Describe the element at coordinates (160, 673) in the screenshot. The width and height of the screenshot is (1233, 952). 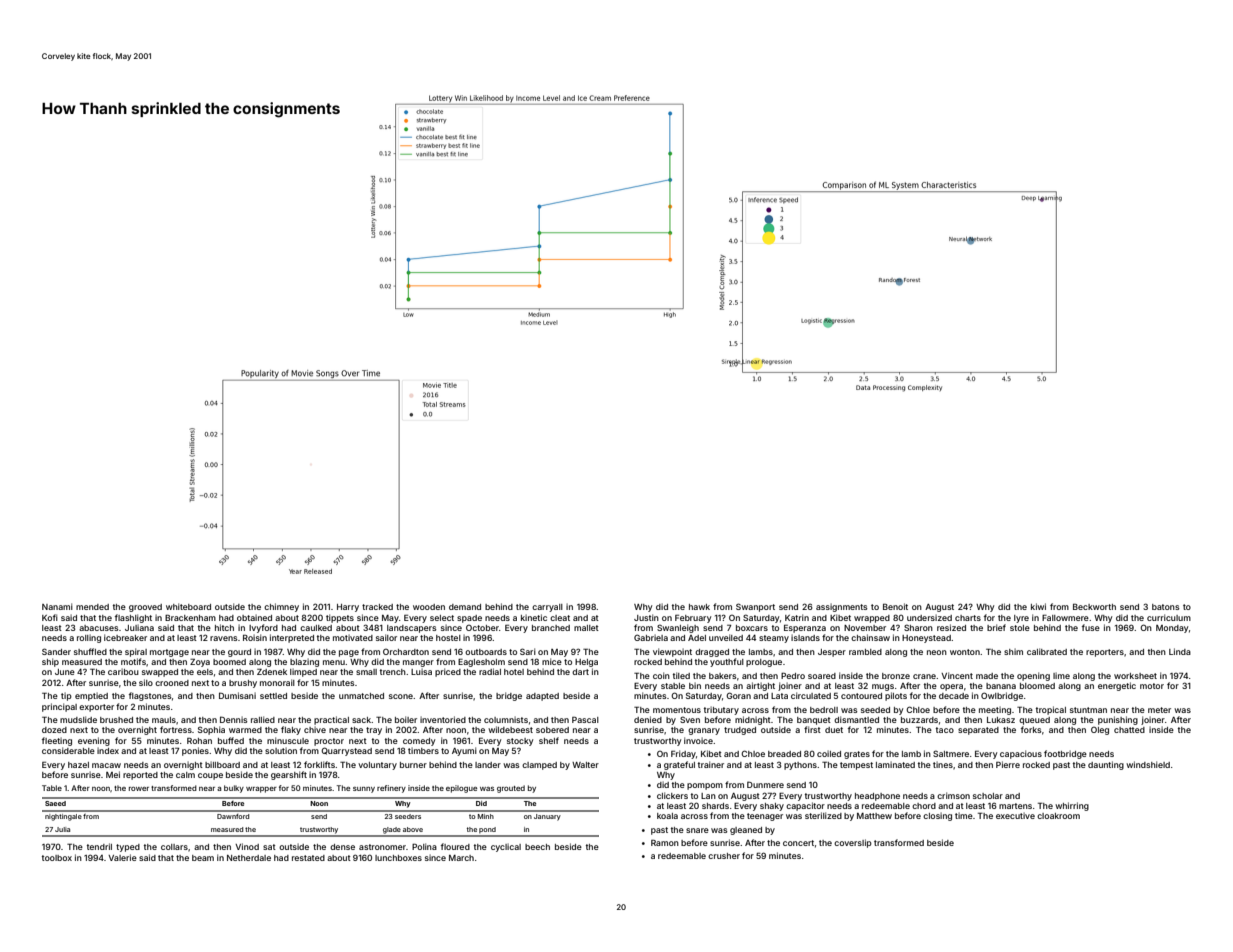
I see `swapped` at that location.
